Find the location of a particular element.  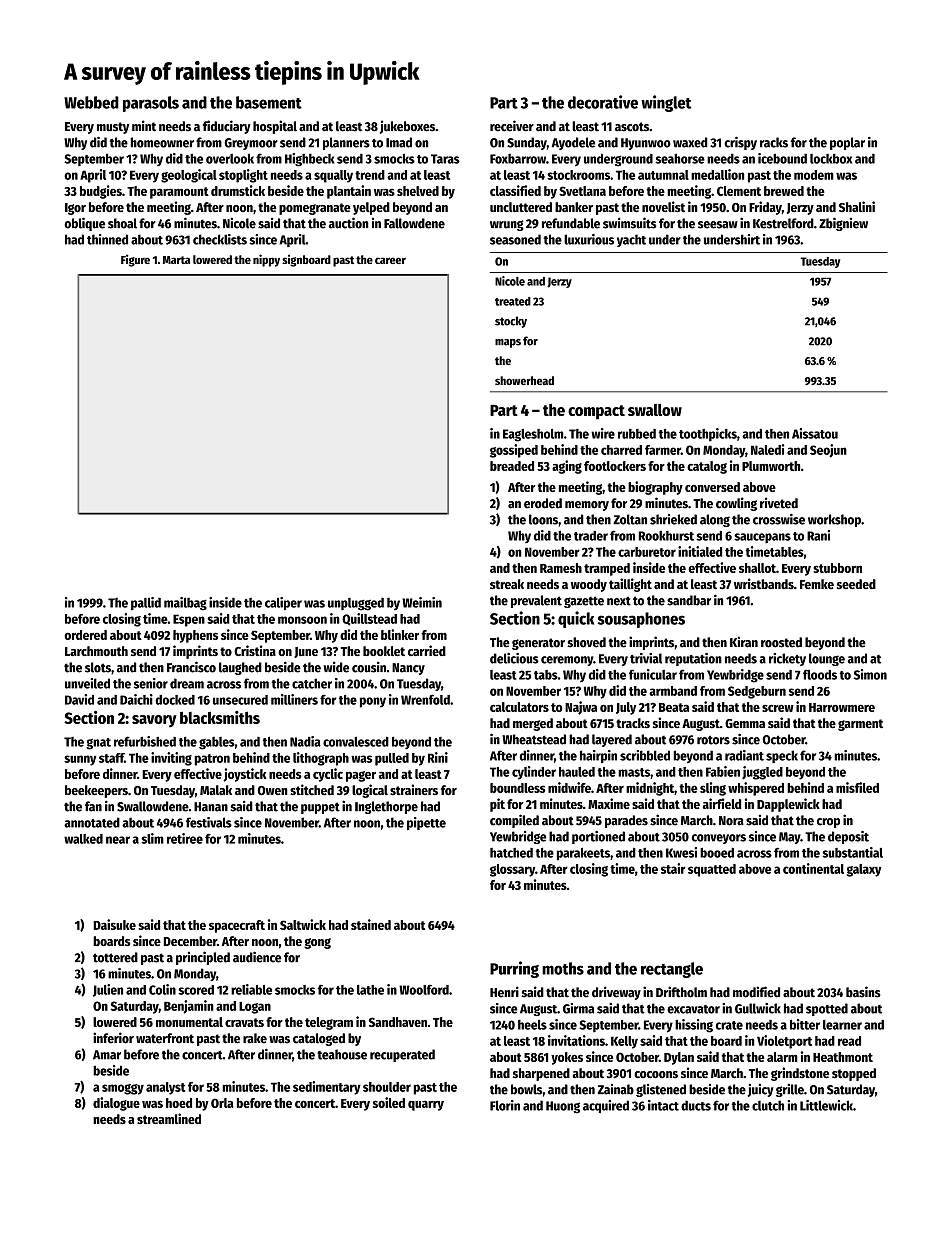

moths is located at coordinates (563, 968).
